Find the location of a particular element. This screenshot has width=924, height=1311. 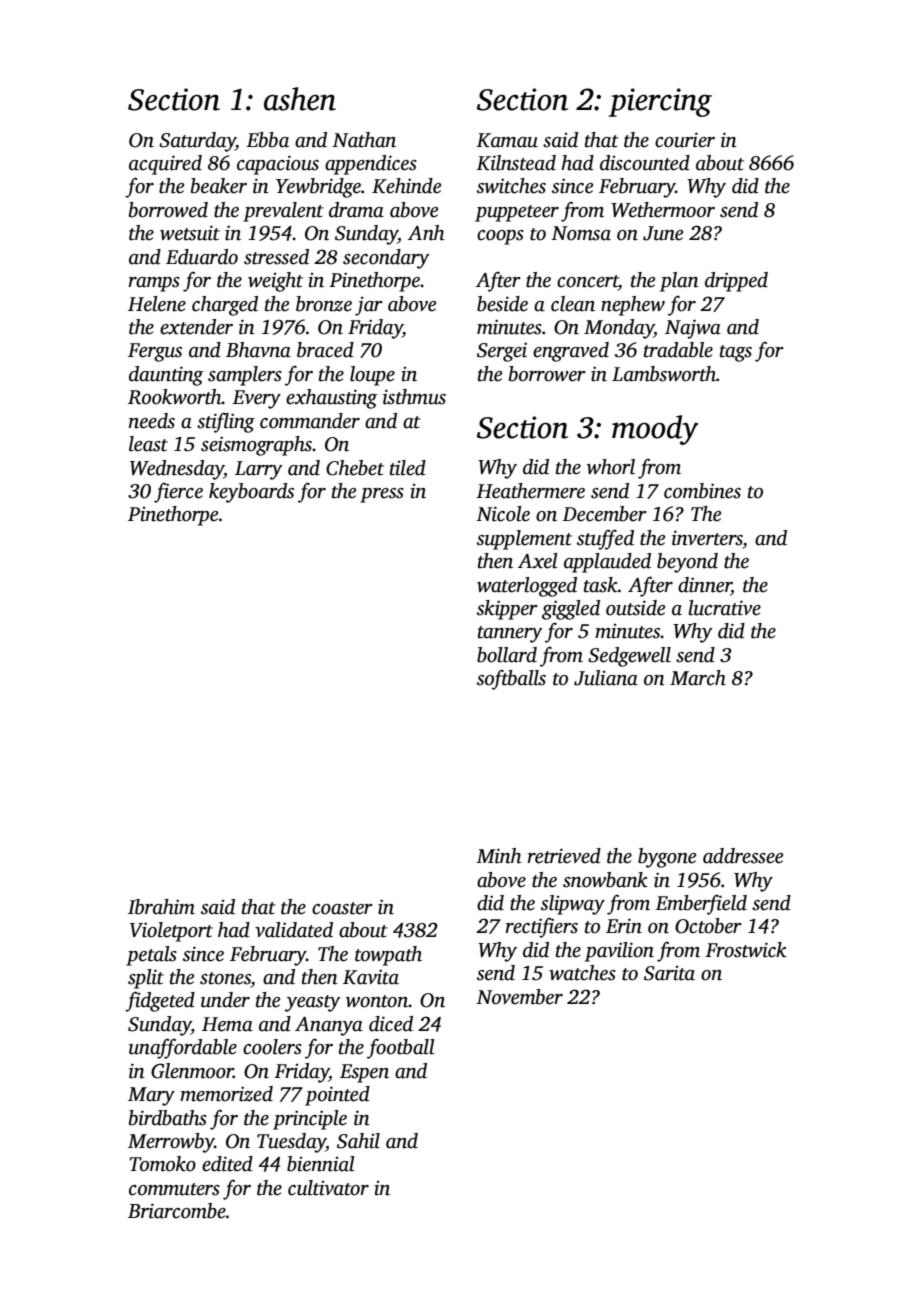

ashen is located at coordinates (300, 99).
